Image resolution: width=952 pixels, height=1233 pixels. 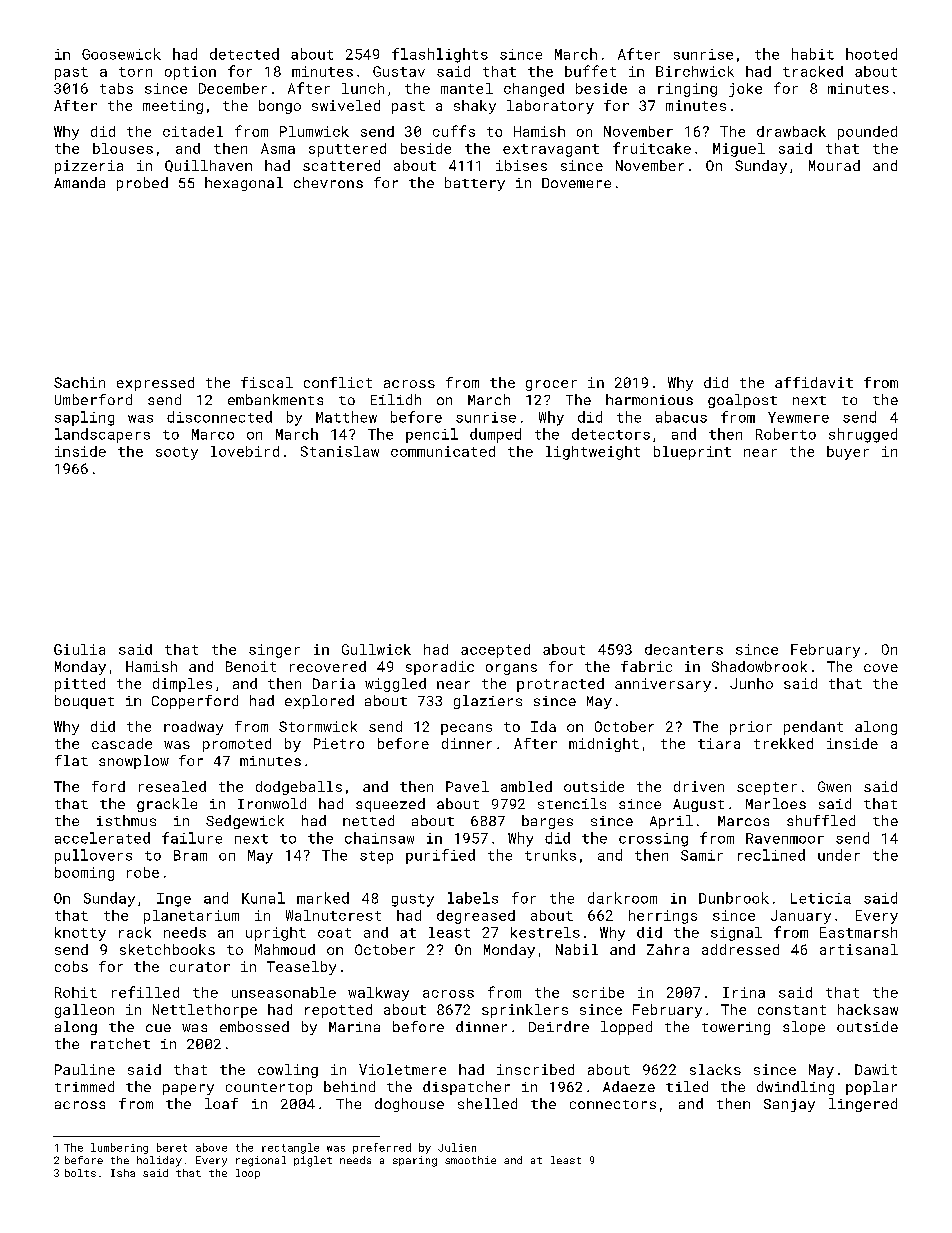 I want to click on sputtered, so click(x=347, y=150).
